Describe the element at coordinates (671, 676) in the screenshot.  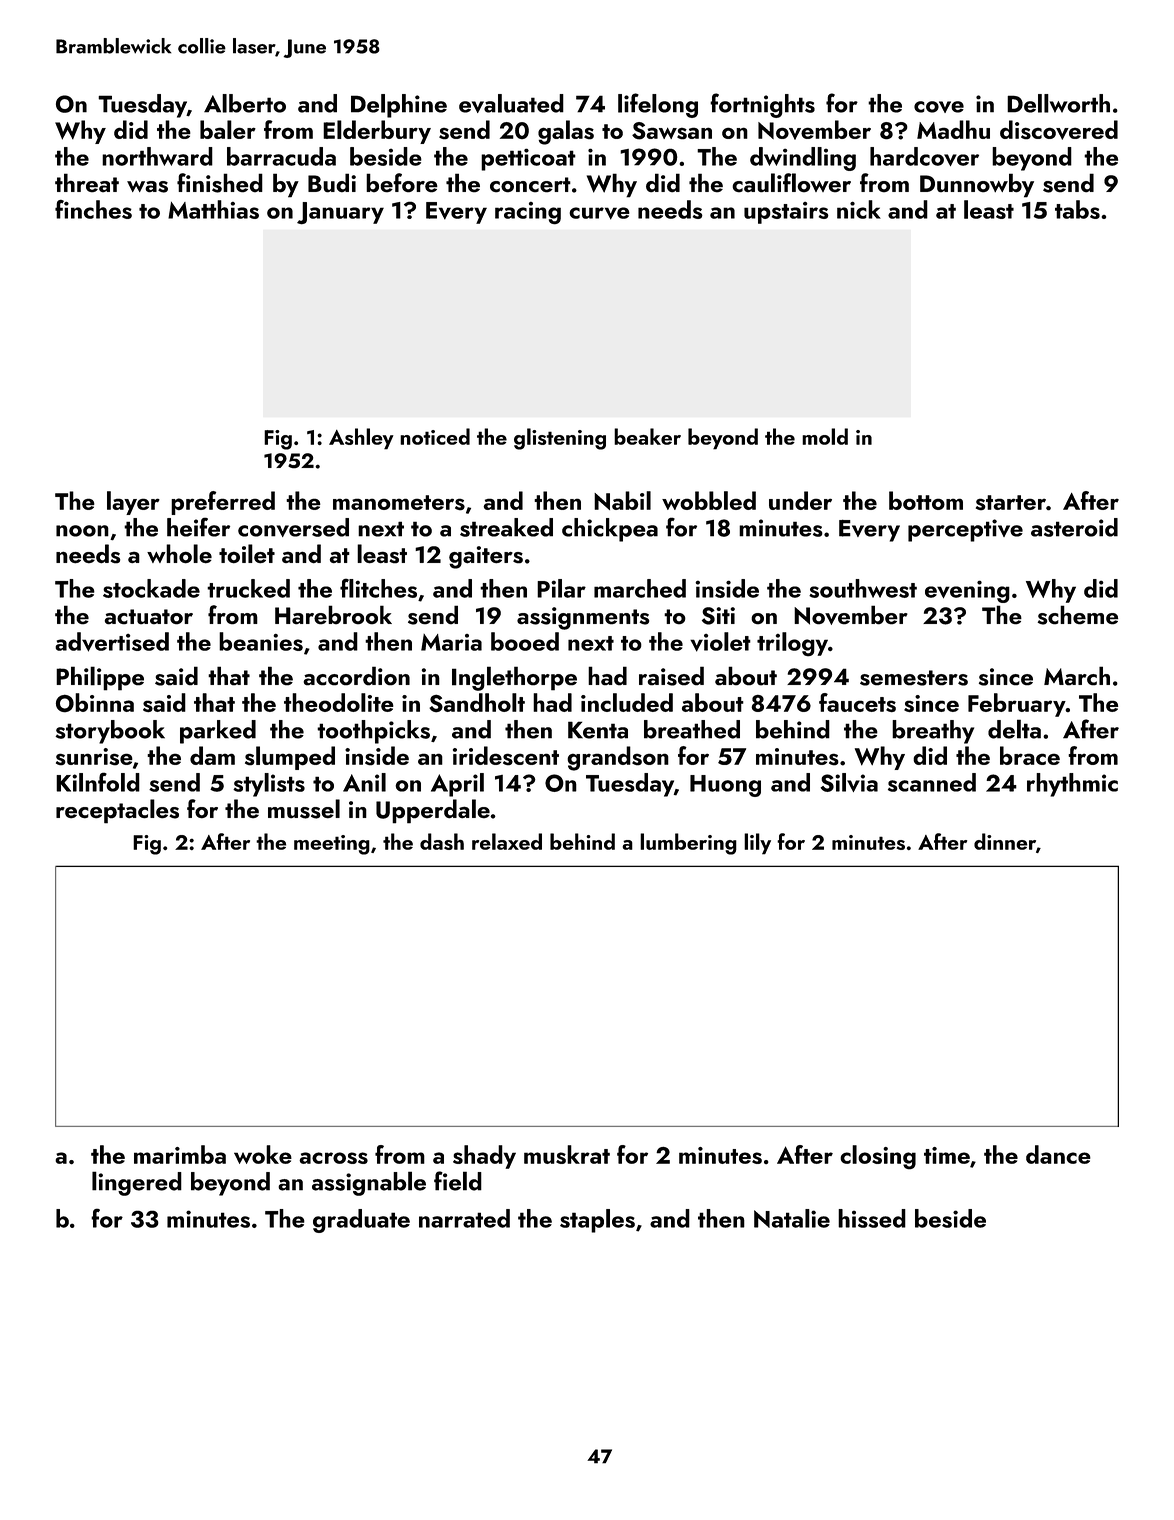
I see `raised` at that location.
